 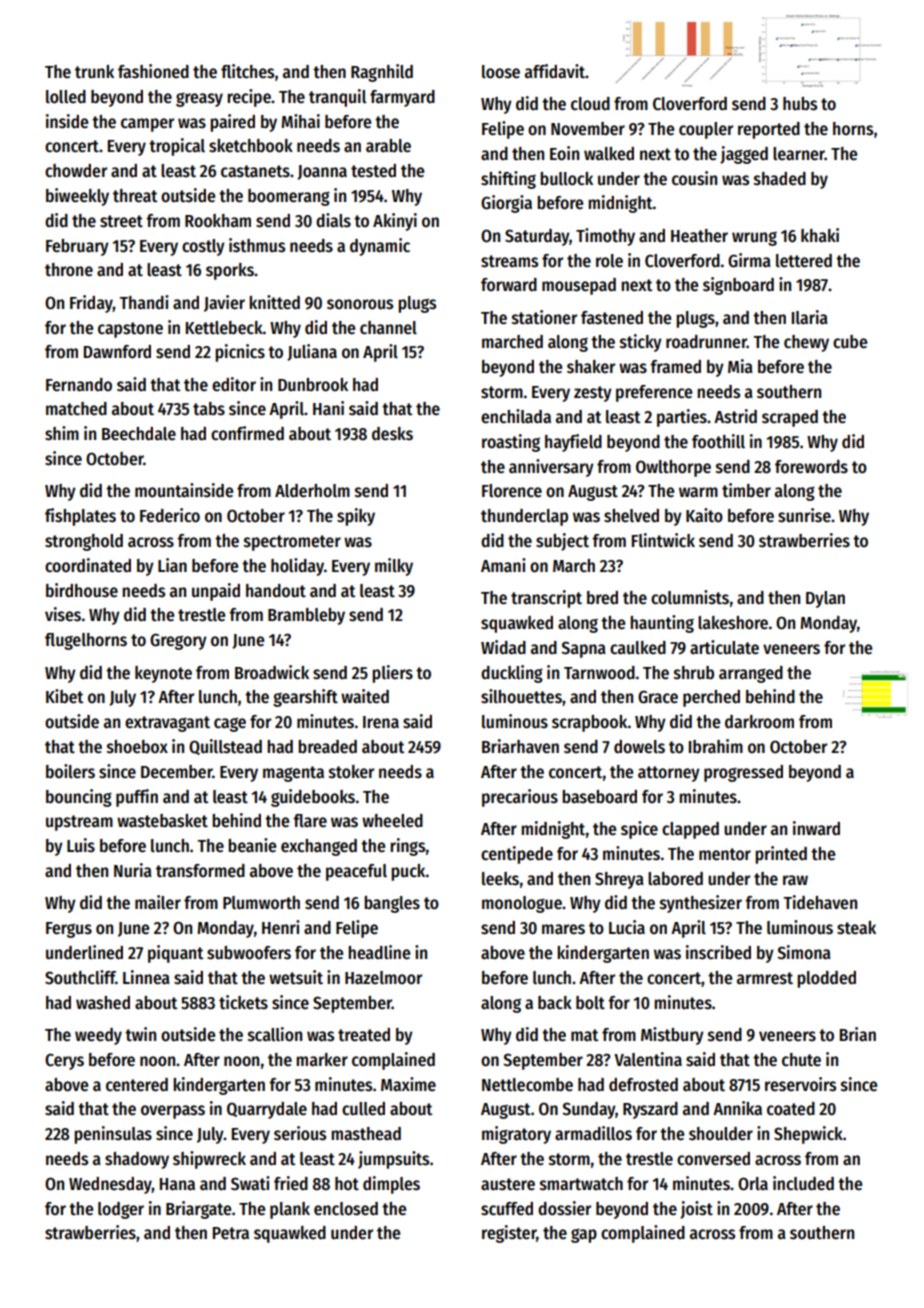 I want to click on Giorgia, so click(x=506, y=204).
